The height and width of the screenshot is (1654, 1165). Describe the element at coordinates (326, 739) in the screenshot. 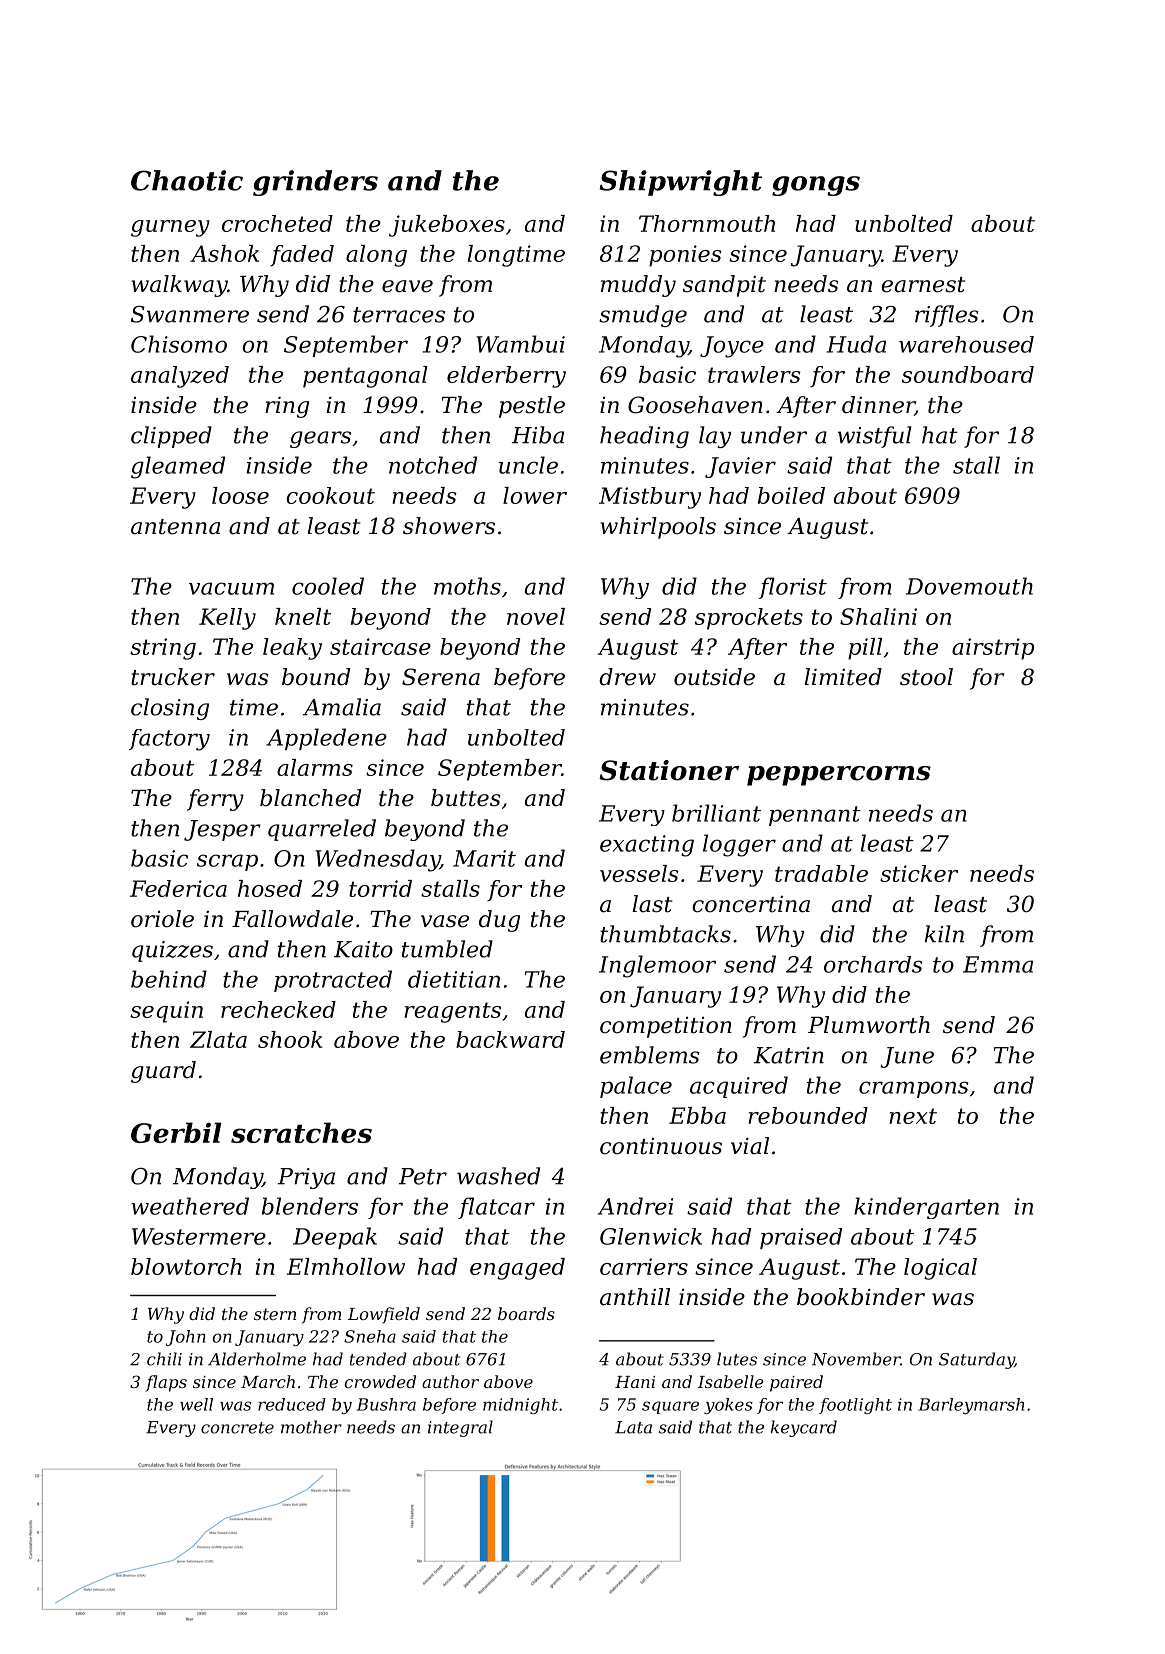

I see `Appledene` at that location.
